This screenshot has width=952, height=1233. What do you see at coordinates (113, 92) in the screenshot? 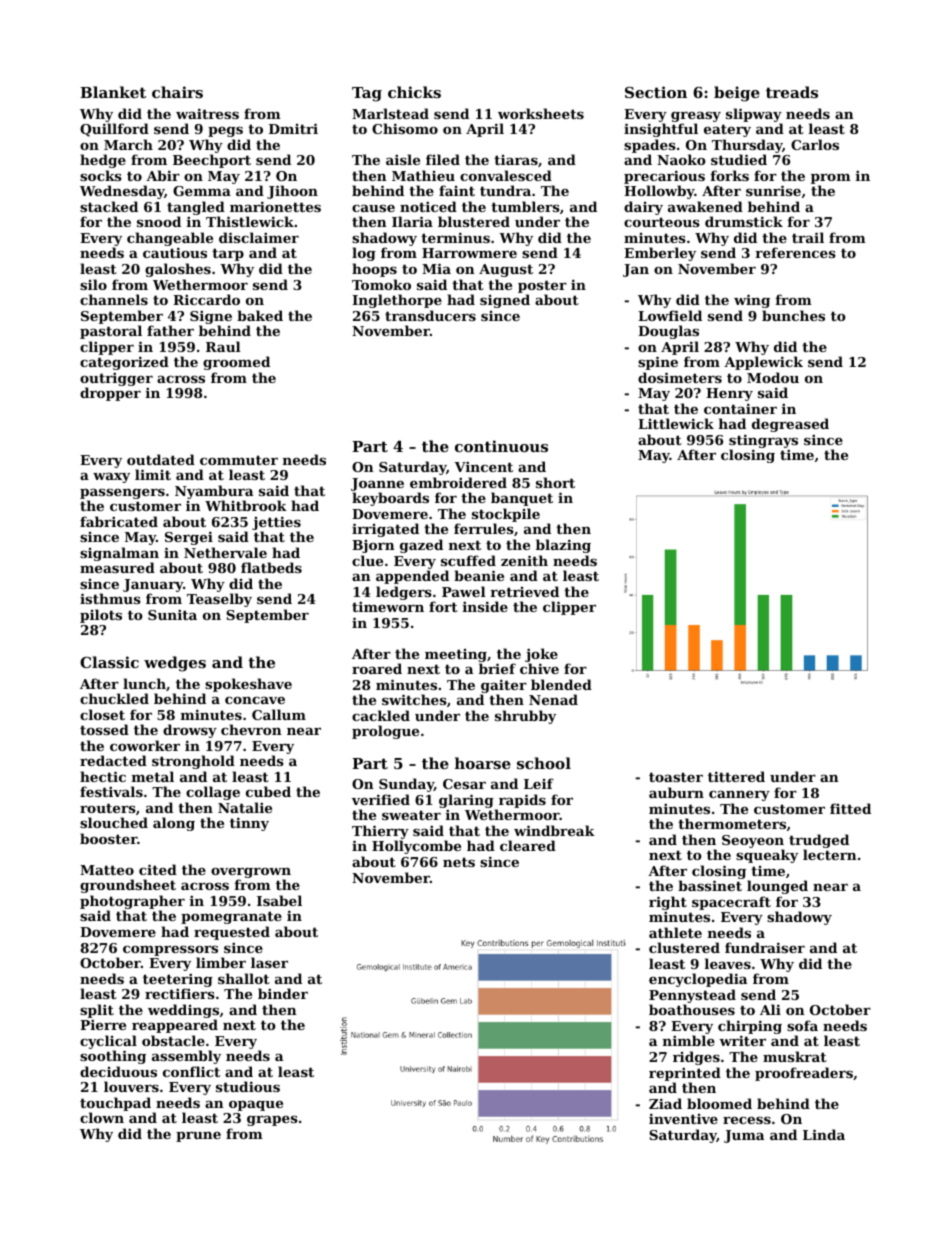
I see `Blanket` at bounding box center [113, 92].
